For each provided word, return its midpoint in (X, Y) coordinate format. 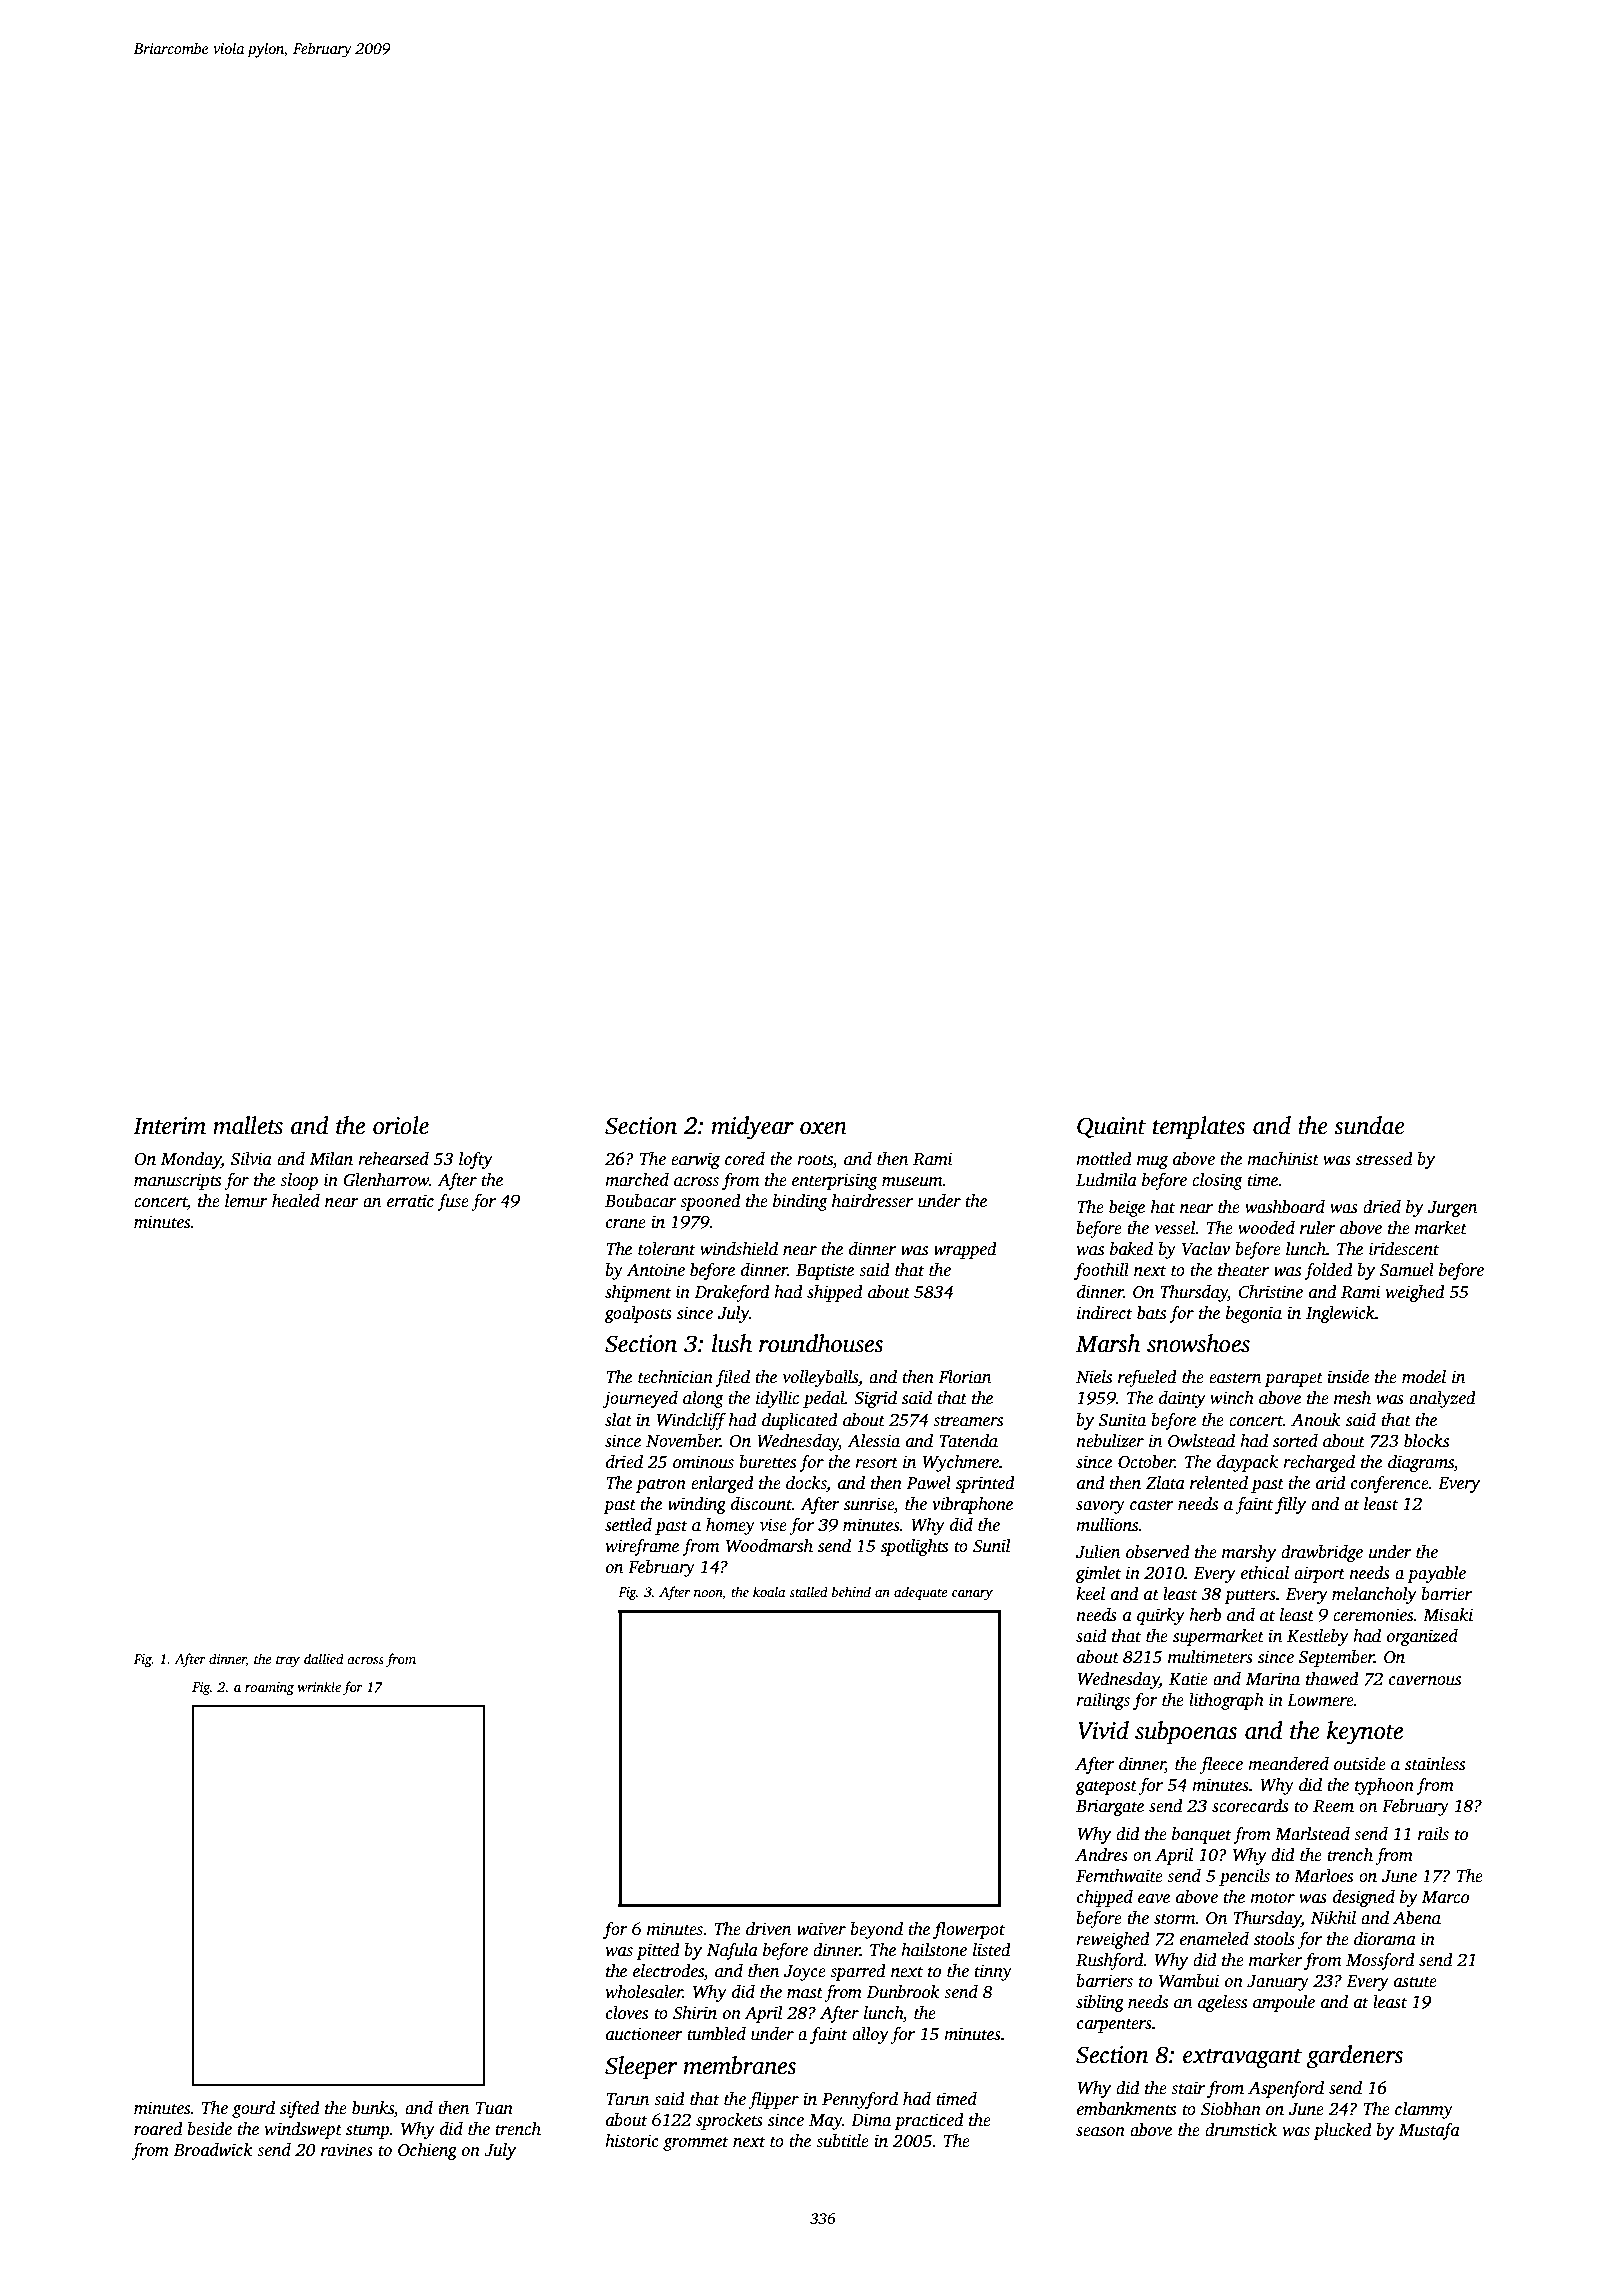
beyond (876, 1930)
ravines (347, 2150)
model (1424, 1377)
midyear (753, 1128)
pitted (658, 1951)
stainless (1435, 1764)
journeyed (640, 1399)
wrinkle (319, 1686)
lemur (246, 1201)
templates (1199, 1128)
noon (708, 1593)
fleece (1221, 1765)
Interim (169, 1126)
